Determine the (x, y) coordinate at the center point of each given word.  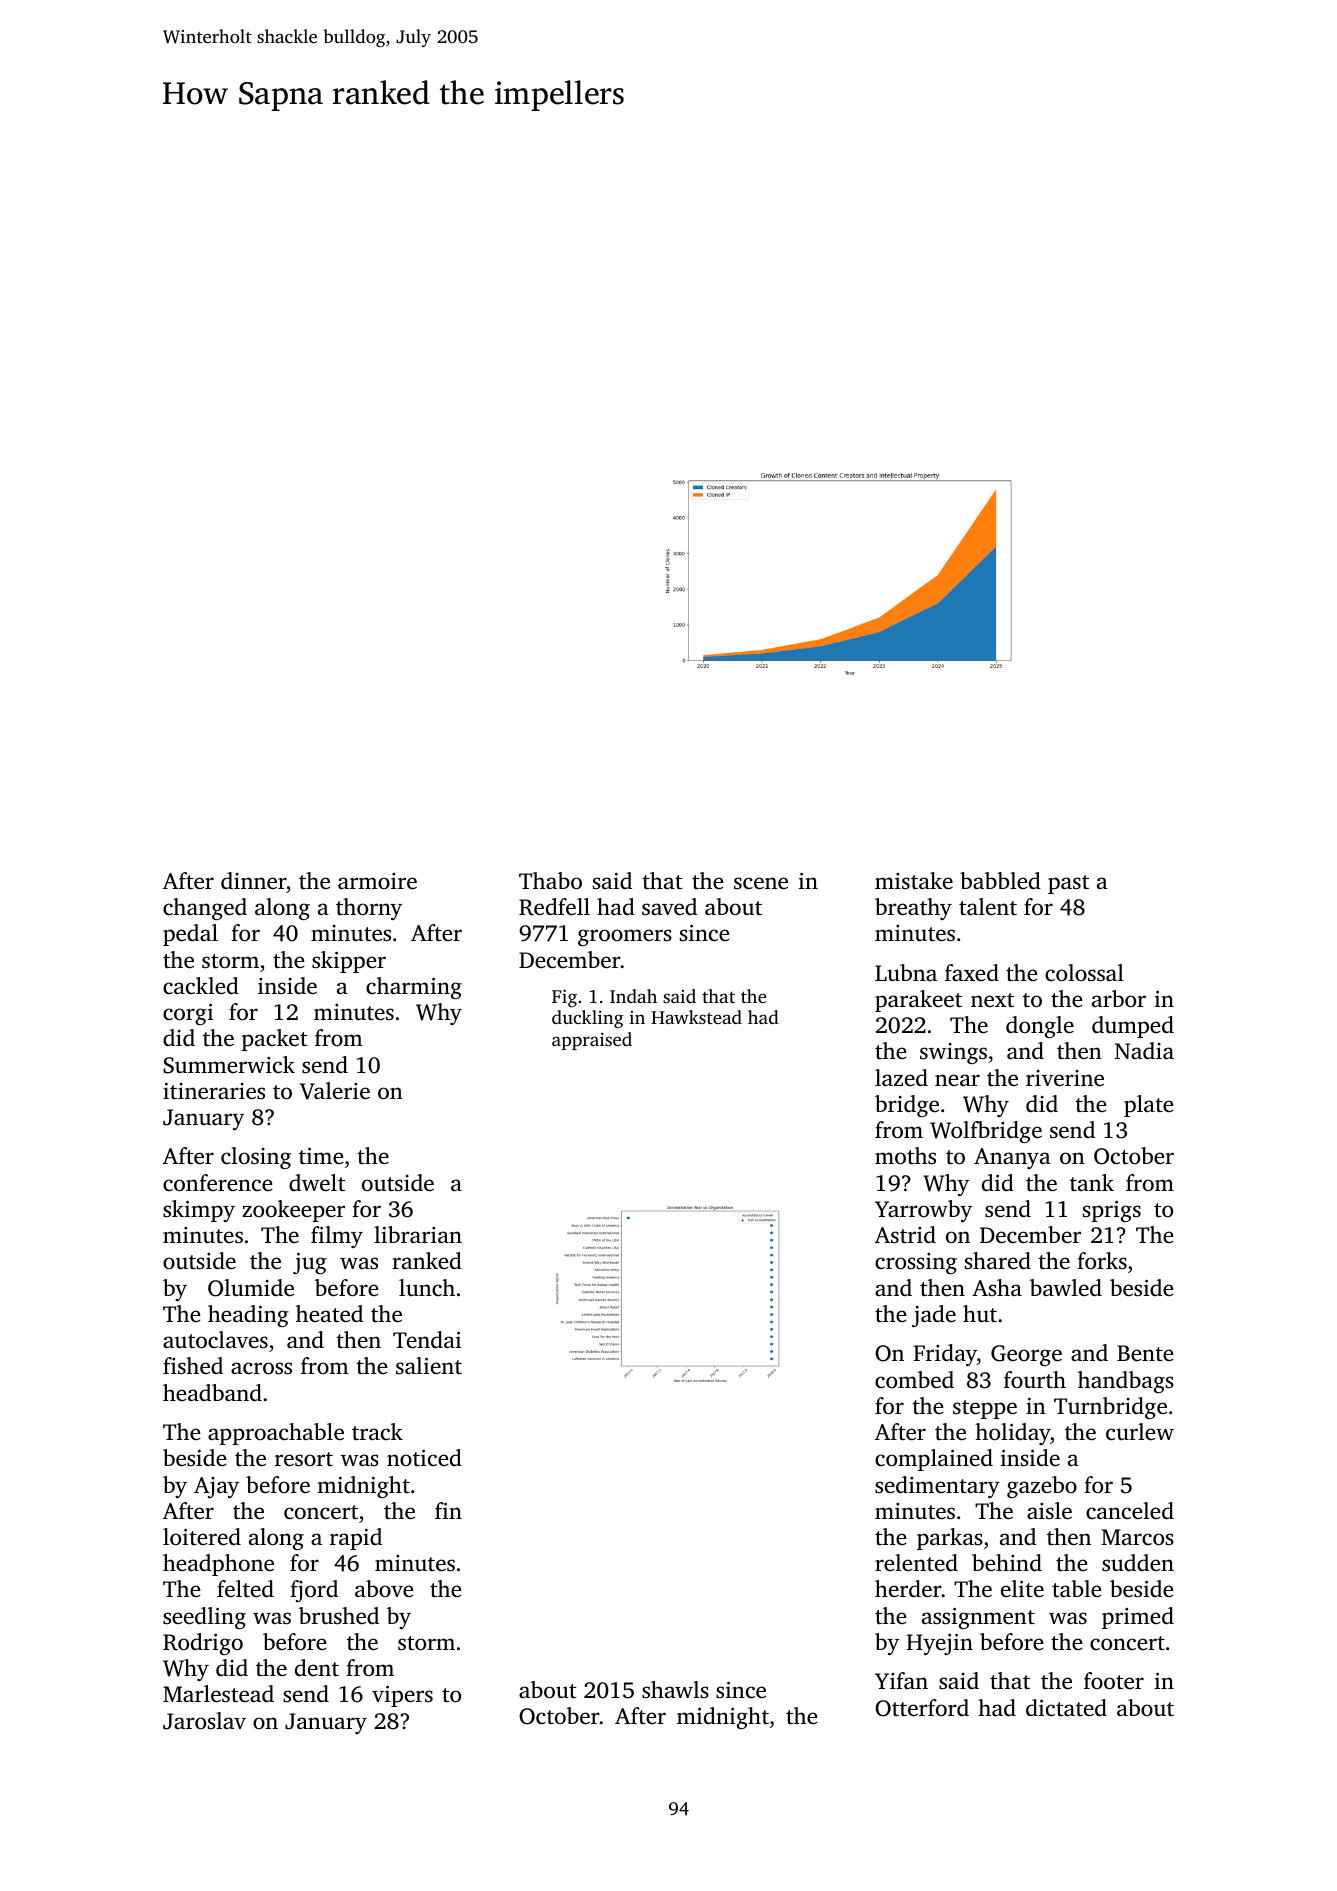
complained (934, 1460)
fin (448, 1510)
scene (761, 883)
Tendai (427, 1340)
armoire (377, 881)
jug (310, 1263)
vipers (402, 1696)
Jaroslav (204, 1721)
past (1068, 884)
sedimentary (937, 1487)
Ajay (216, 1487)
